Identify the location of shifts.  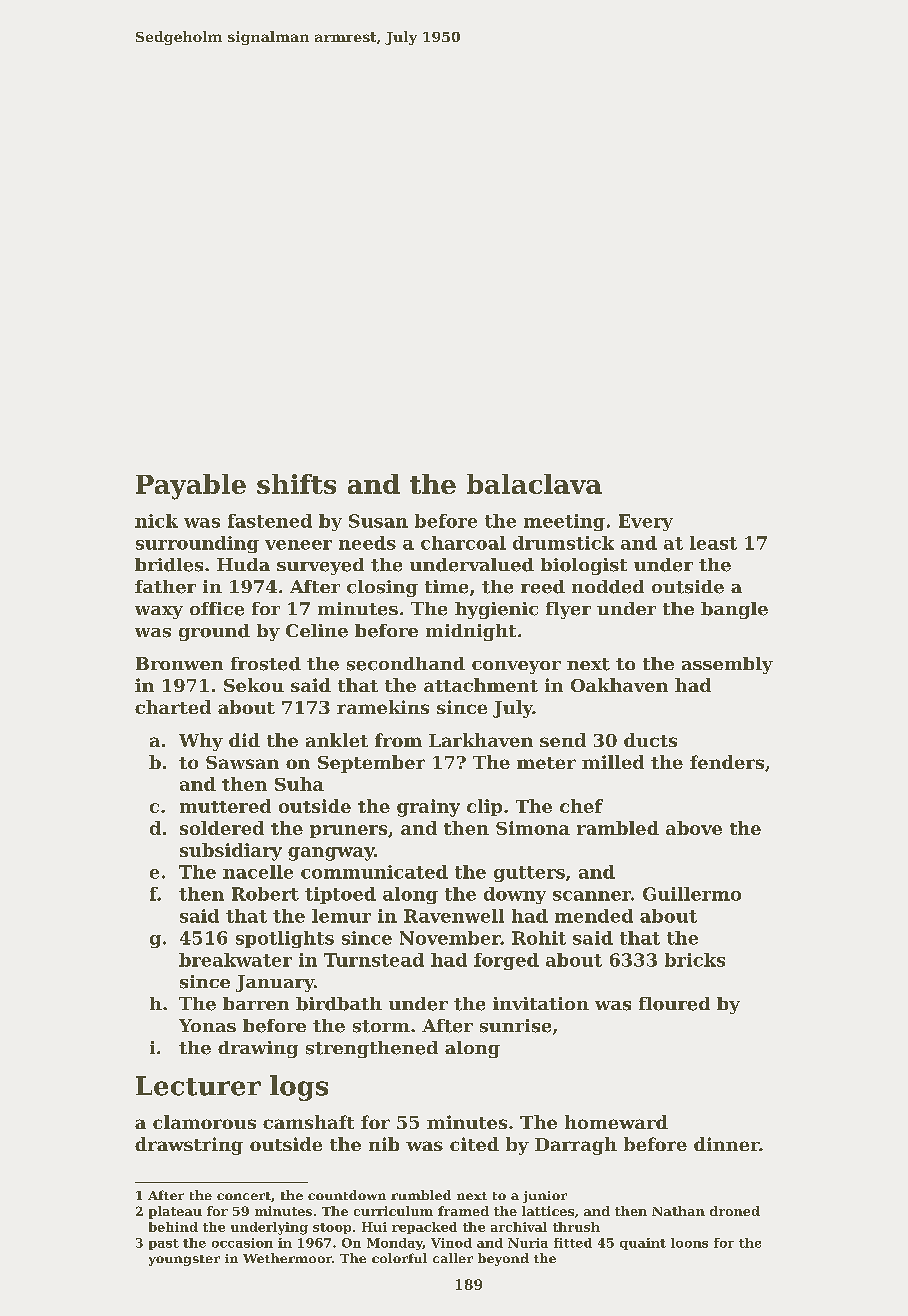
(296, 484).
